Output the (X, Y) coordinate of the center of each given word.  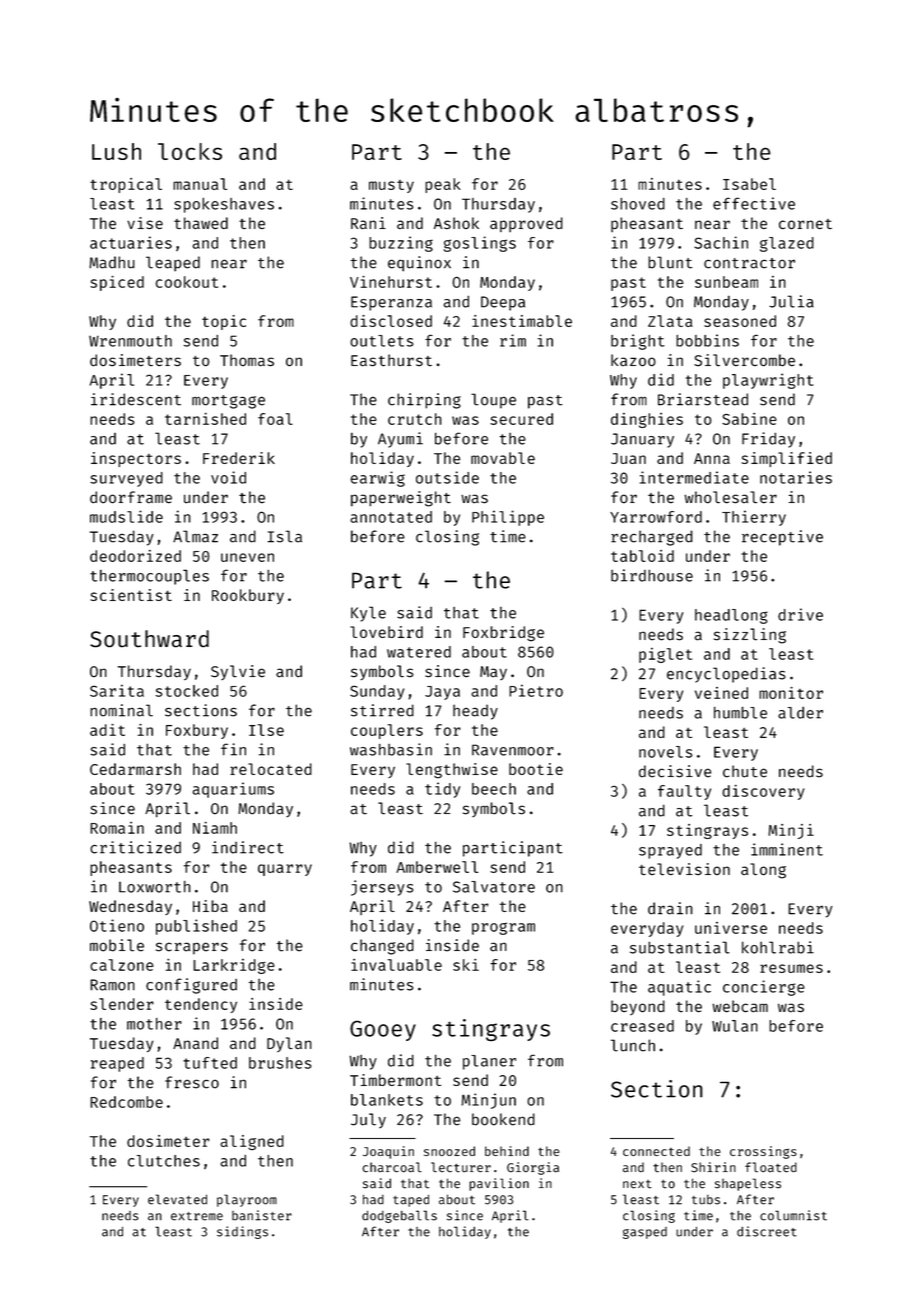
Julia (791, 301)
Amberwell (437, 867)
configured (191, 986)
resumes (791, 968)
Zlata (670, 321)
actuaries (131, 242)
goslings (480, 244)
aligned (252, 1142)
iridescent (136, 399)
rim (513, 340)
